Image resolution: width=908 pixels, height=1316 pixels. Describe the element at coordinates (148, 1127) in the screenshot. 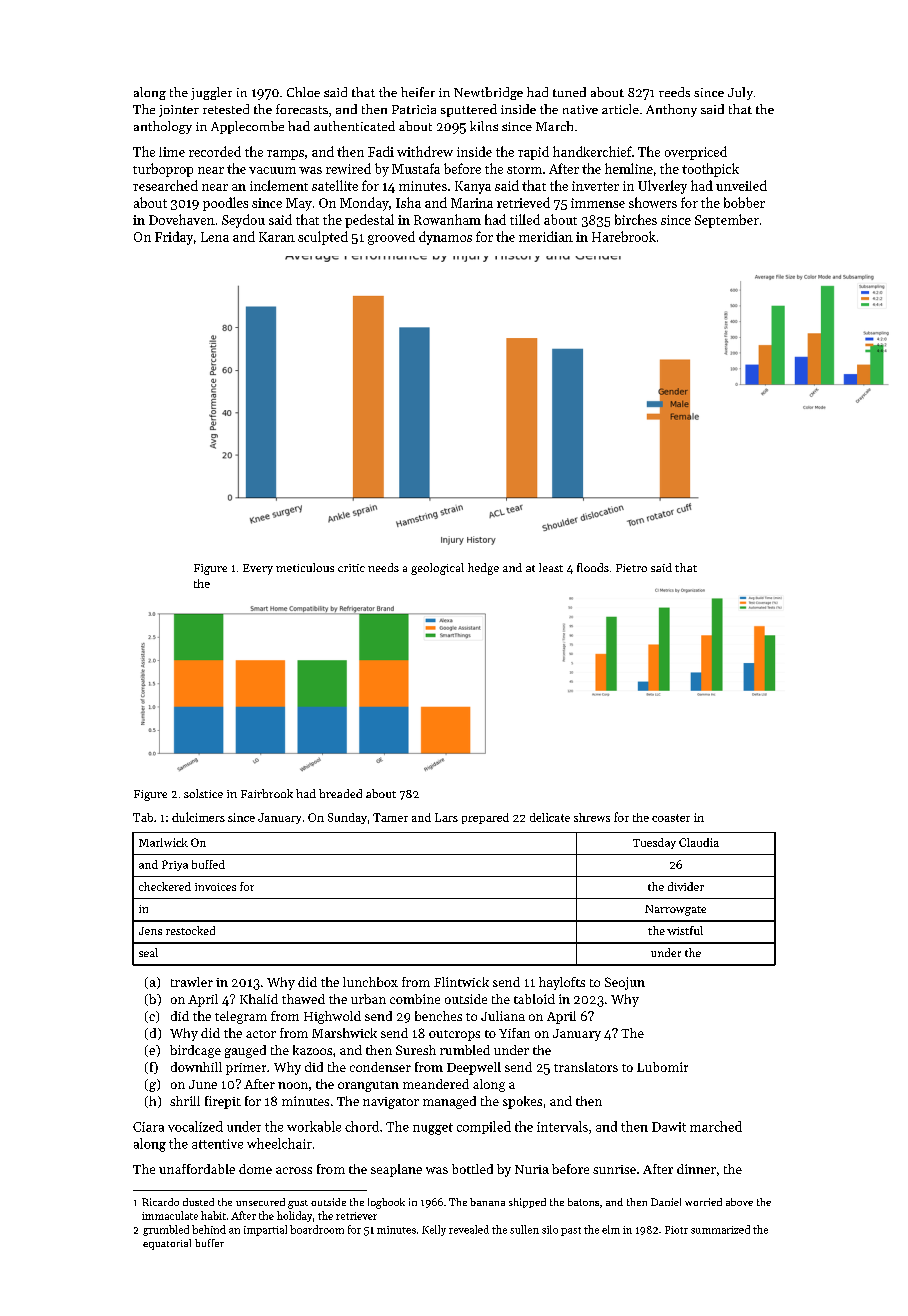

I see `Ciara` at that location.
